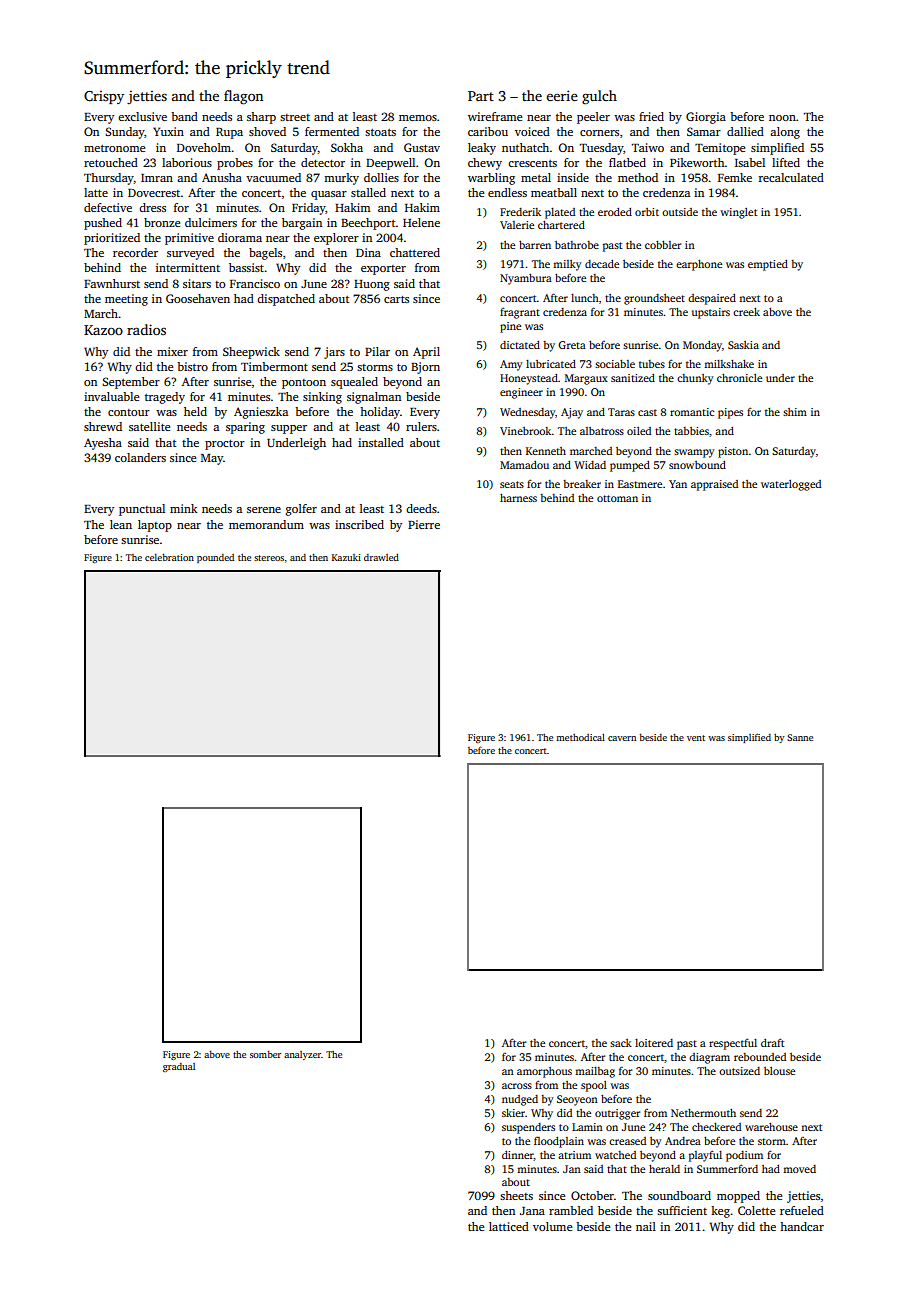 Image resolution: width=908 pixels, height=1316 pixels. What do you see at coordinates (512, 484) in the screenshot?
I see `seats` at bounding box center [512, 484].
